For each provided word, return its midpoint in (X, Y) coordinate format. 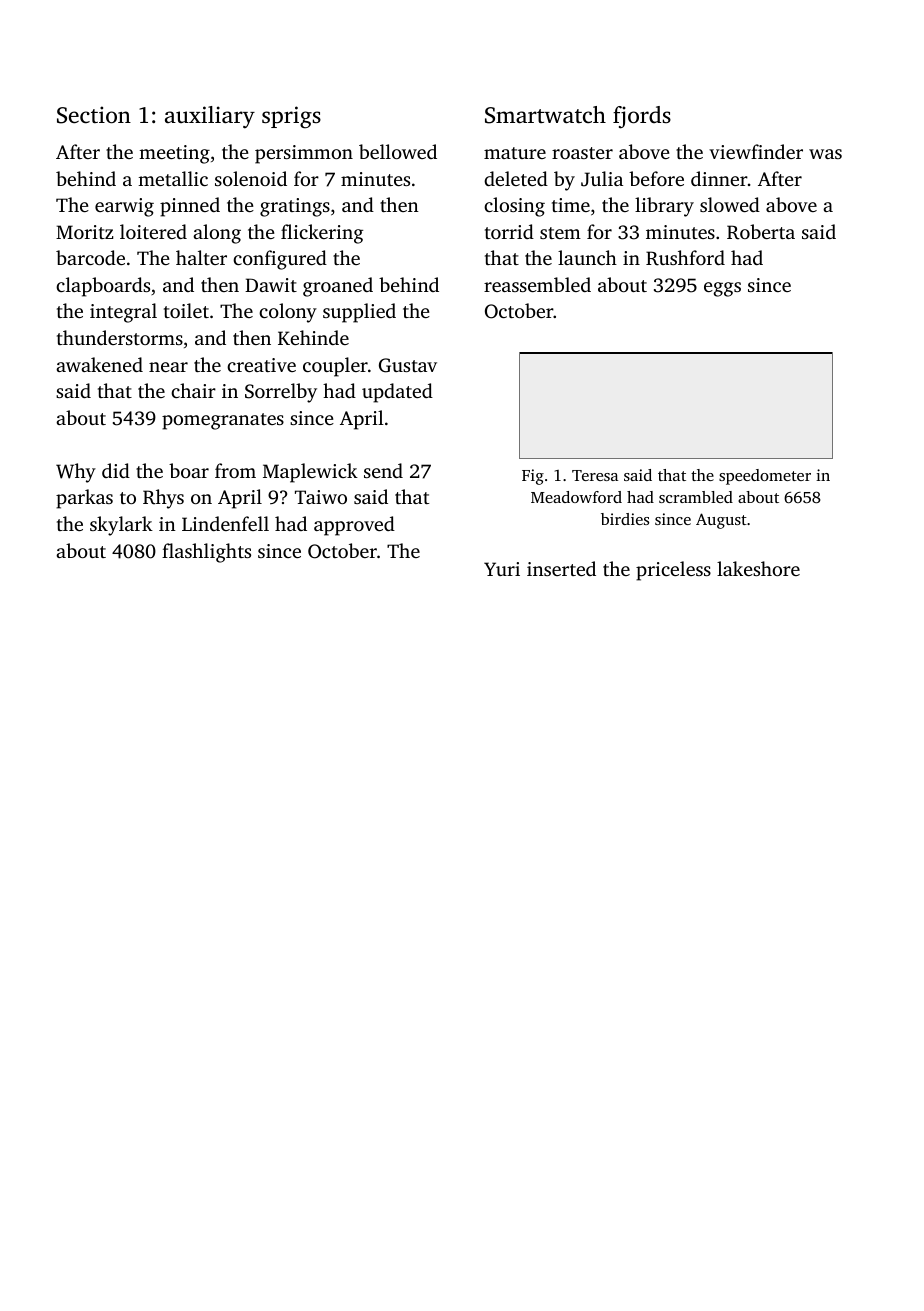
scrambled (696, 497)
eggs (722, 289)
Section (94, 115)
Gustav (408, 365)
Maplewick (310, 473)
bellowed (398, 151)
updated (397, 393)
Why (76, 473)
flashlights (206, 553)
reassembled (537, 284)
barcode (90, 257)
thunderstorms (120, 337)
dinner (719, 178)
